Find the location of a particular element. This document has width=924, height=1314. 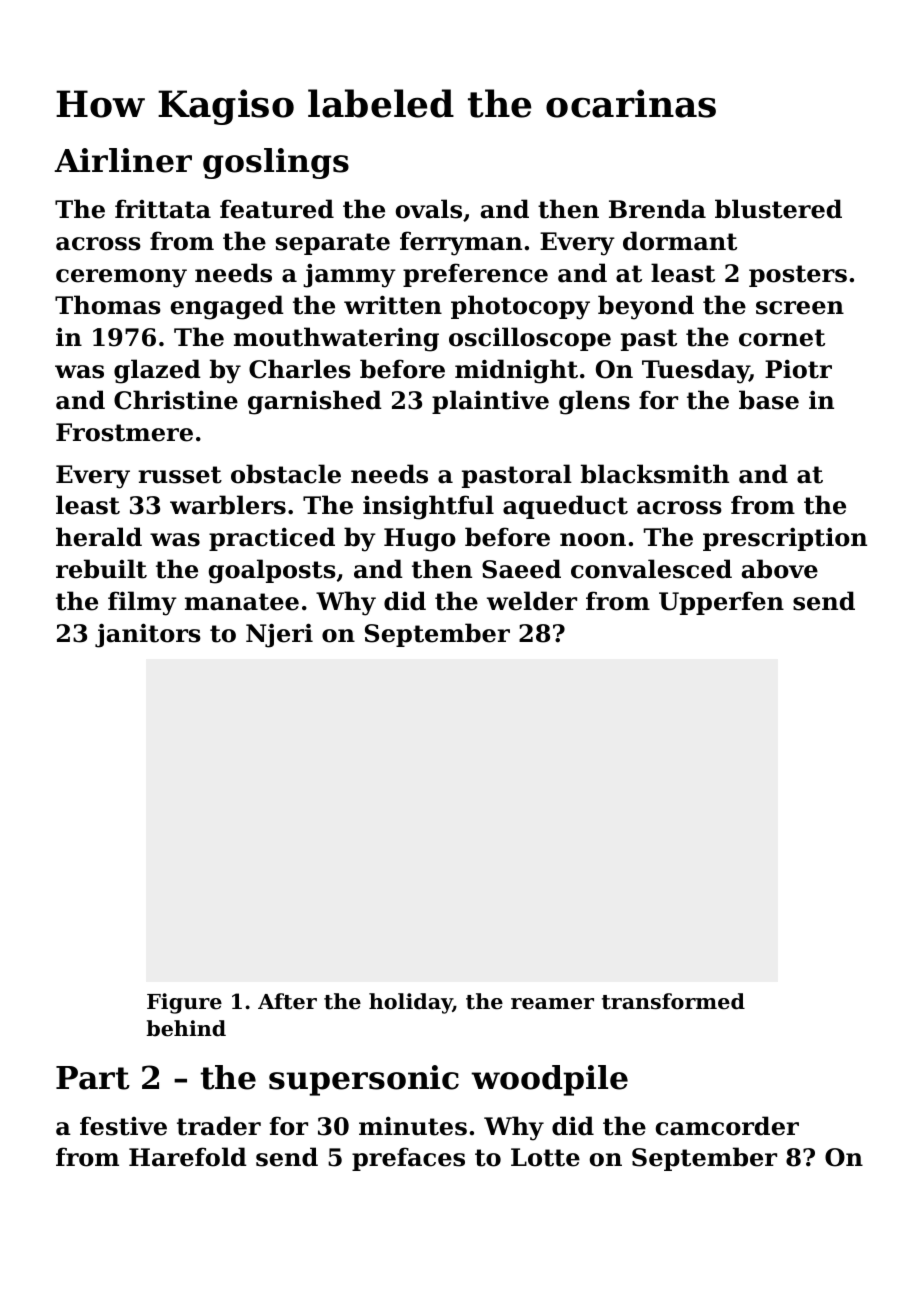

woodpile is located at coordinates (549, 1080).
